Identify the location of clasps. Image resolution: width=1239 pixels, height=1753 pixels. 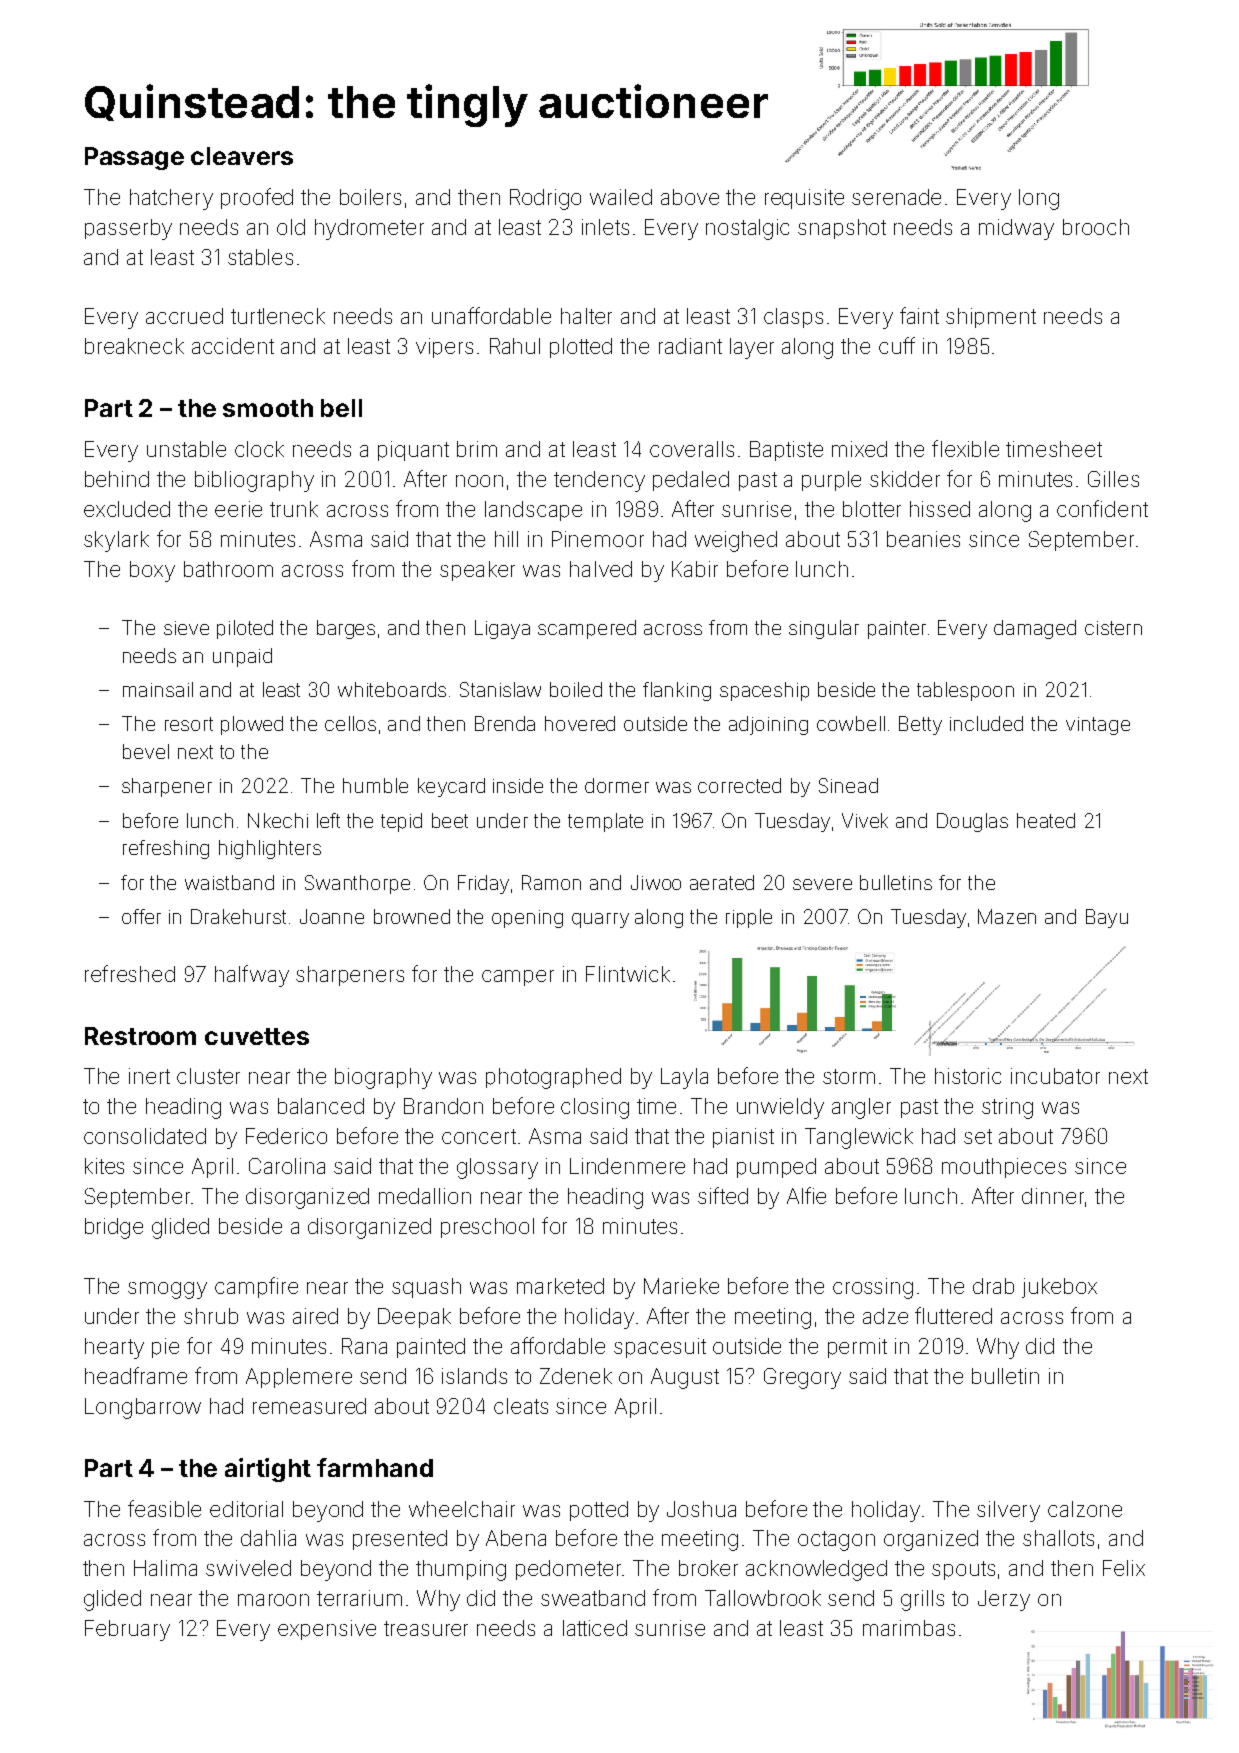
(793, 318).
